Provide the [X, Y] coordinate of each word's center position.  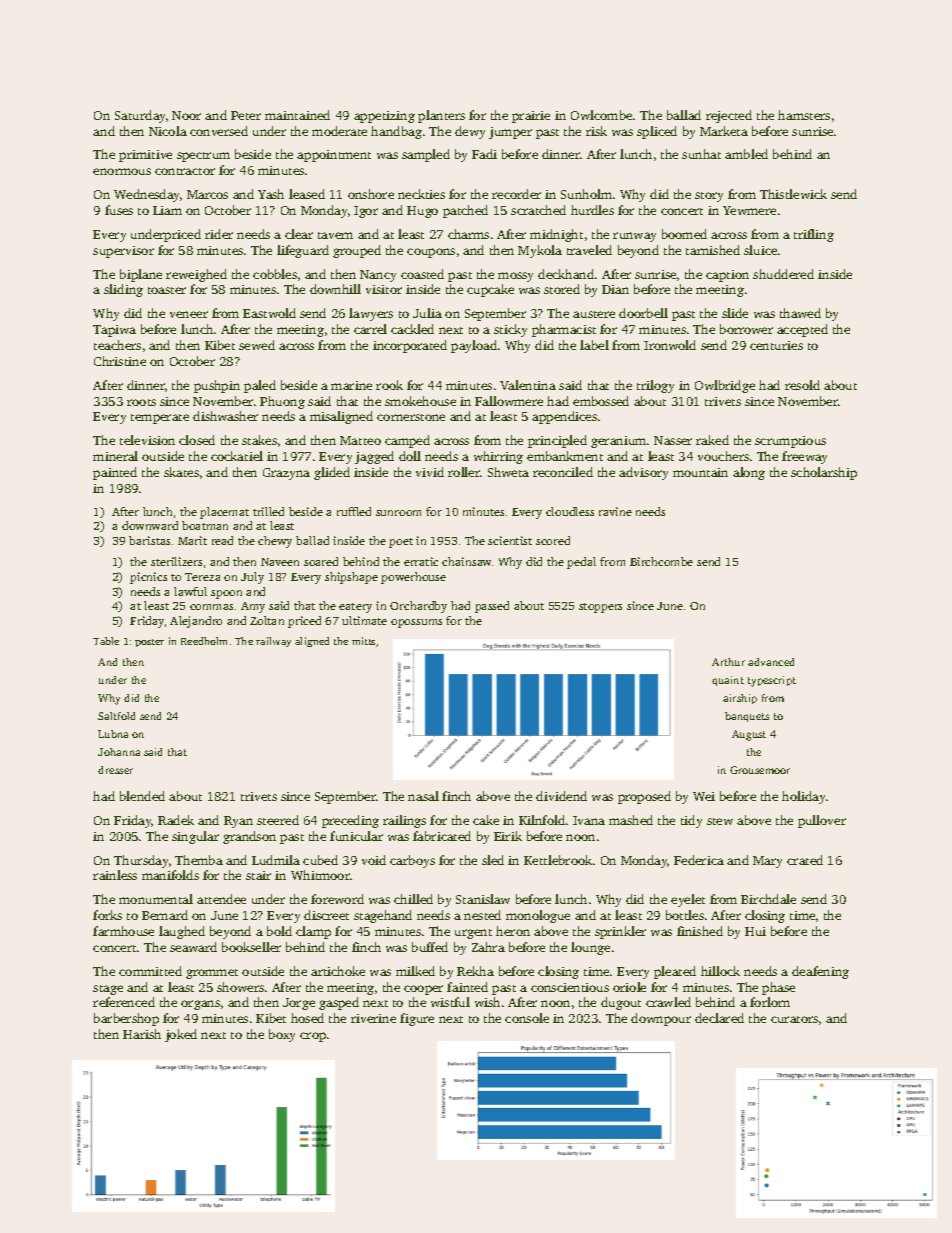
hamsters [804, 115]
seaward [193, 947]
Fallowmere [509, 401]
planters [441, 116]
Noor [186, 115]
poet [401, 543]
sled [493, 860]
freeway [804, 457]
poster [149, 643]
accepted [802, 330]
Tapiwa [114, 331]
